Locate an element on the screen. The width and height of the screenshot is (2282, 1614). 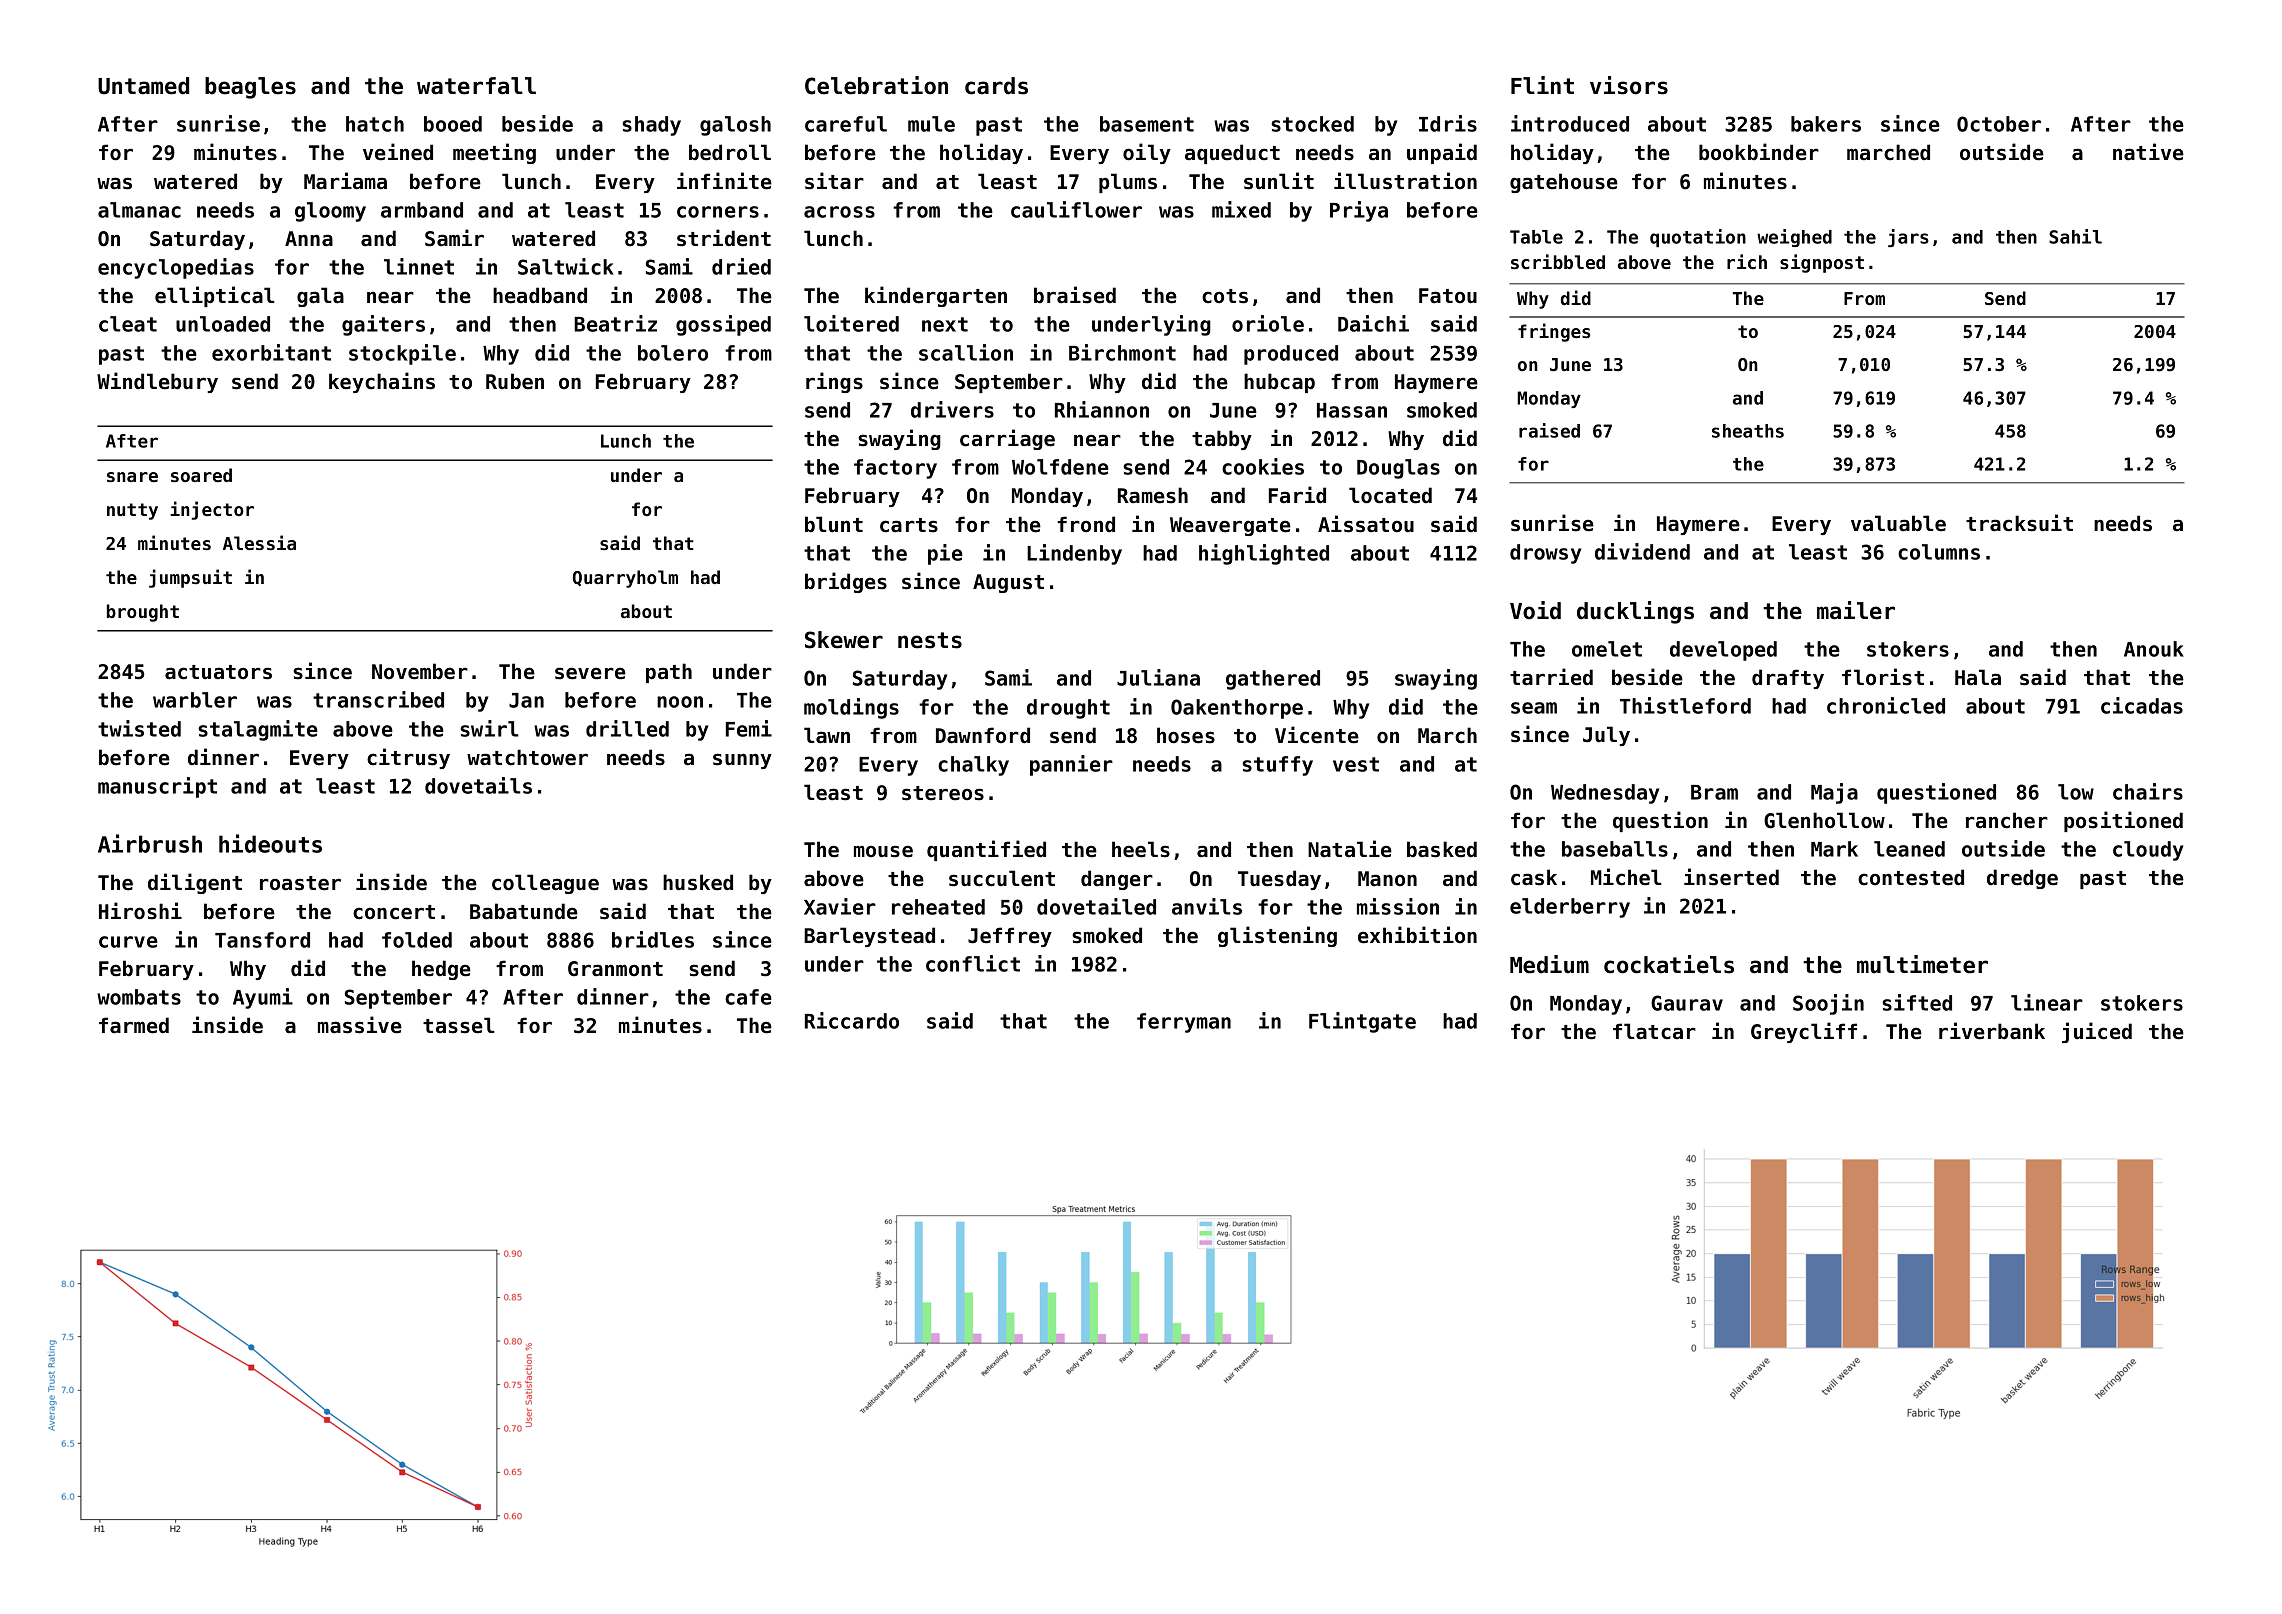
Anouk is located at coordinates (2154, 649).
